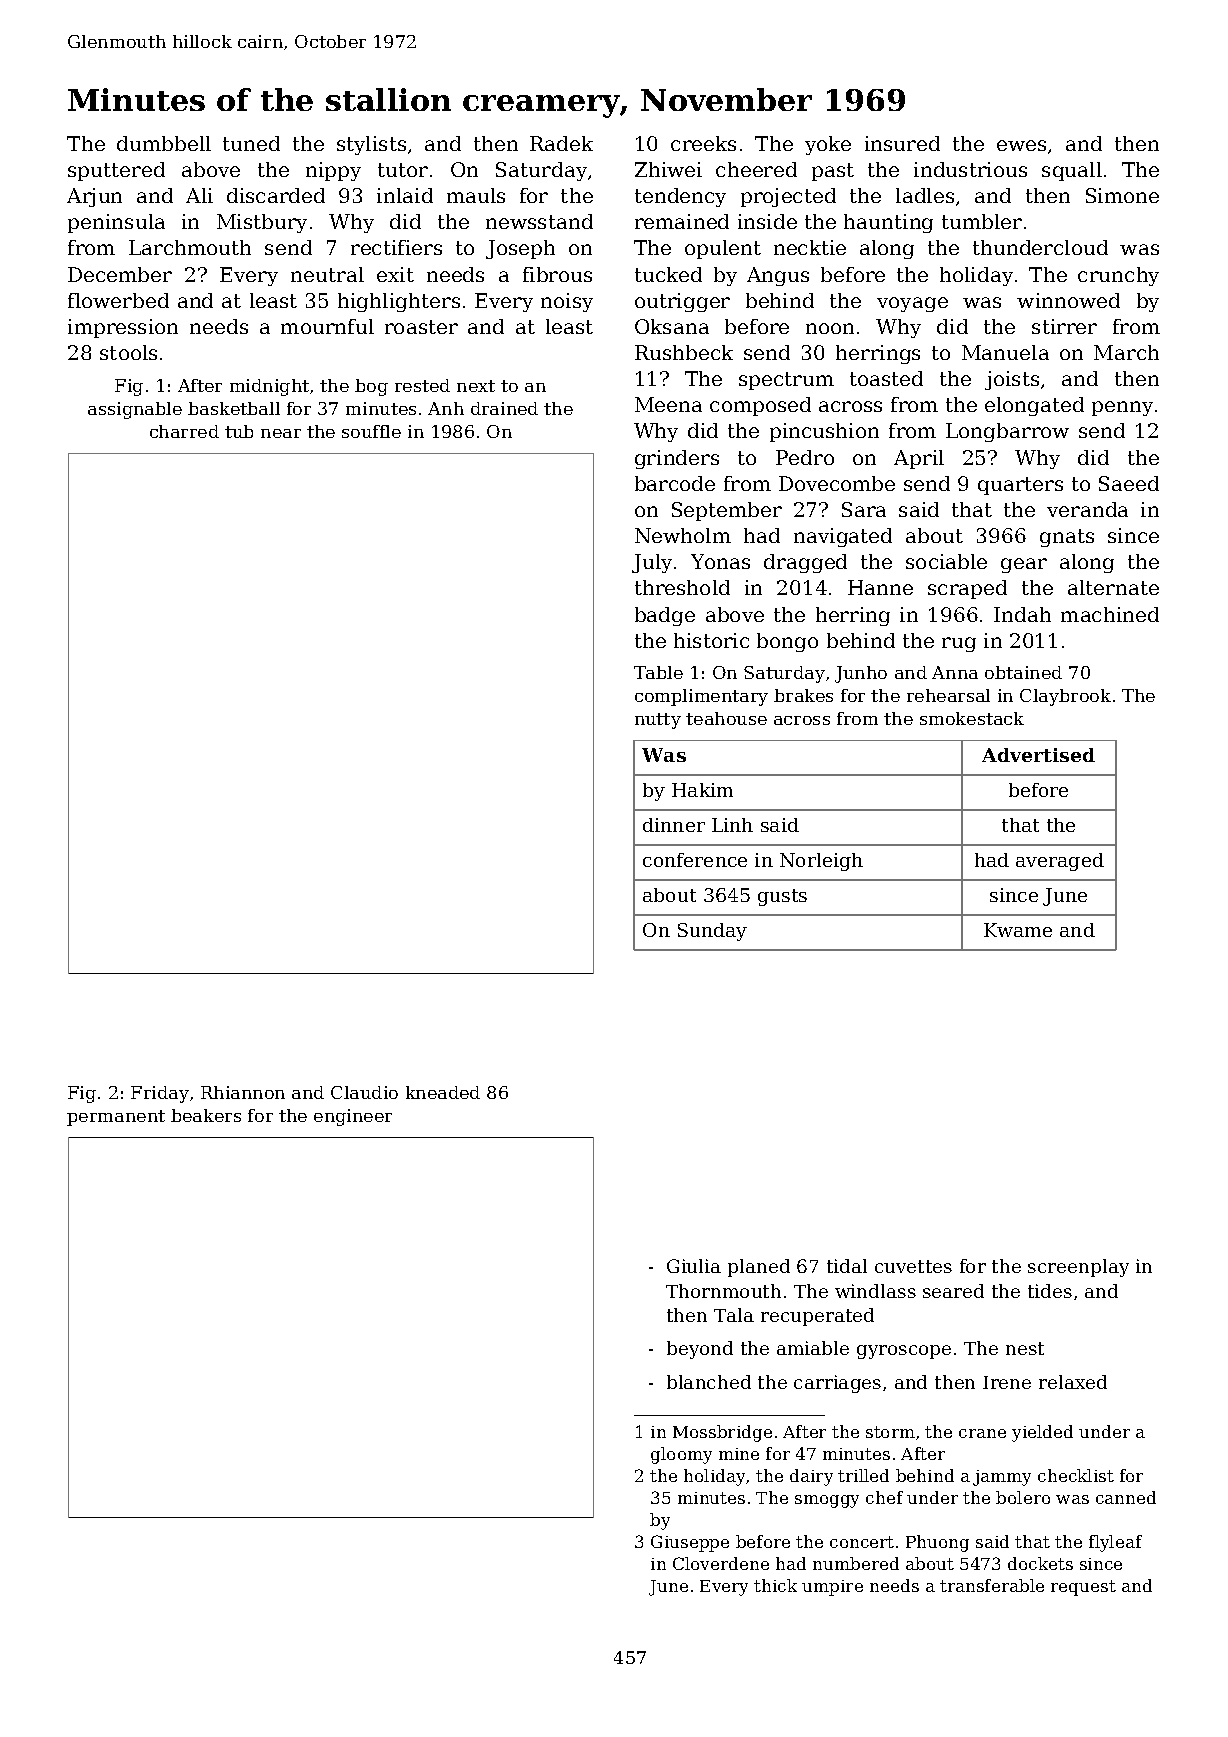 The width and height of the document is (1228, 1737). What do you see at coordinates (1018, 930) in the document?
I see `Kwame` at bounding box center [1018, 930].
